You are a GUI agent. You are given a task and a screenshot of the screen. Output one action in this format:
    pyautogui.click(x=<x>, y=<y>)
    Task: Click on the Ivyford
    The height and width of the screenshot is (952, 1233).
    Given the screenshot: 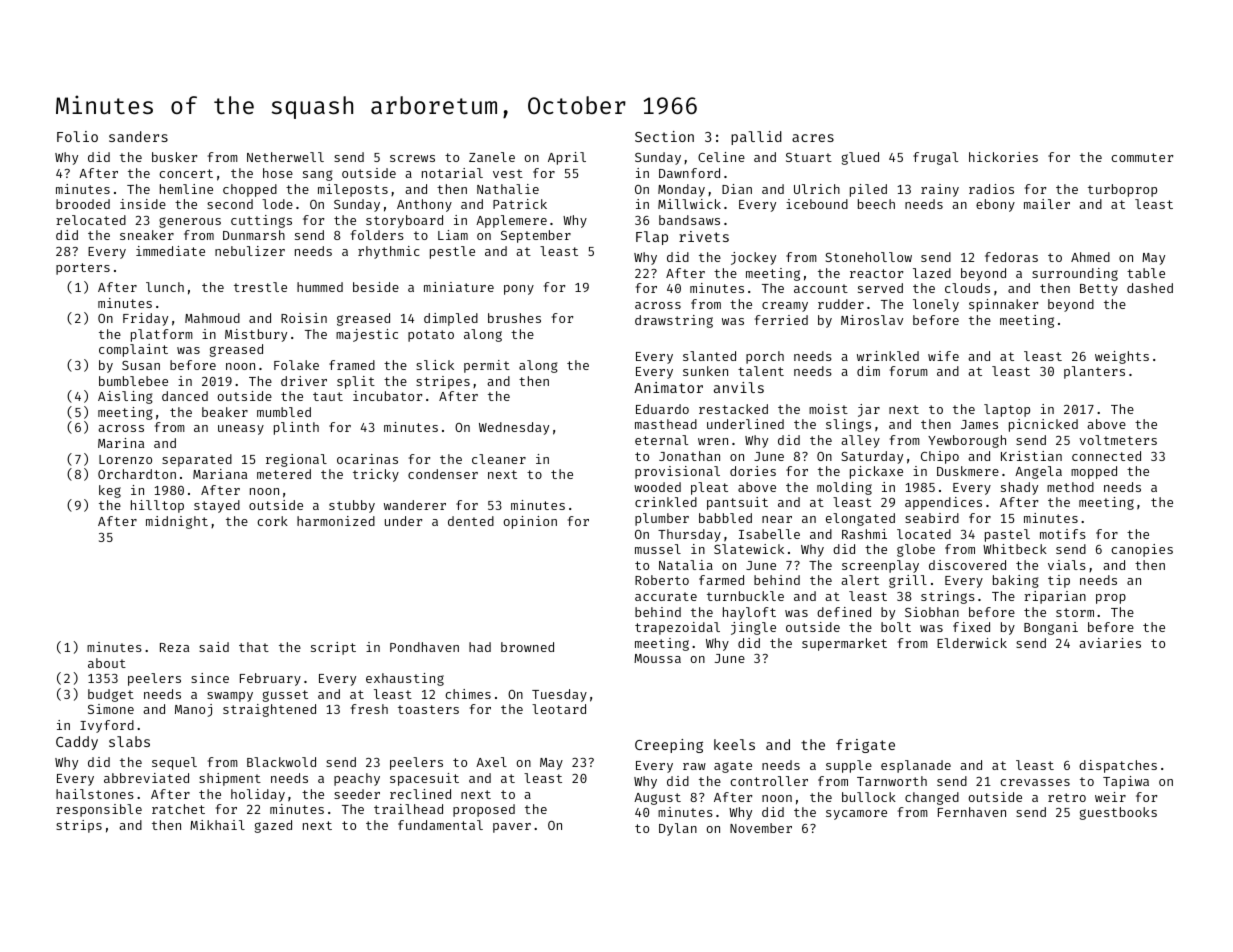 What is the action you would take?
    pyautogui.click(x=107, y=726)
